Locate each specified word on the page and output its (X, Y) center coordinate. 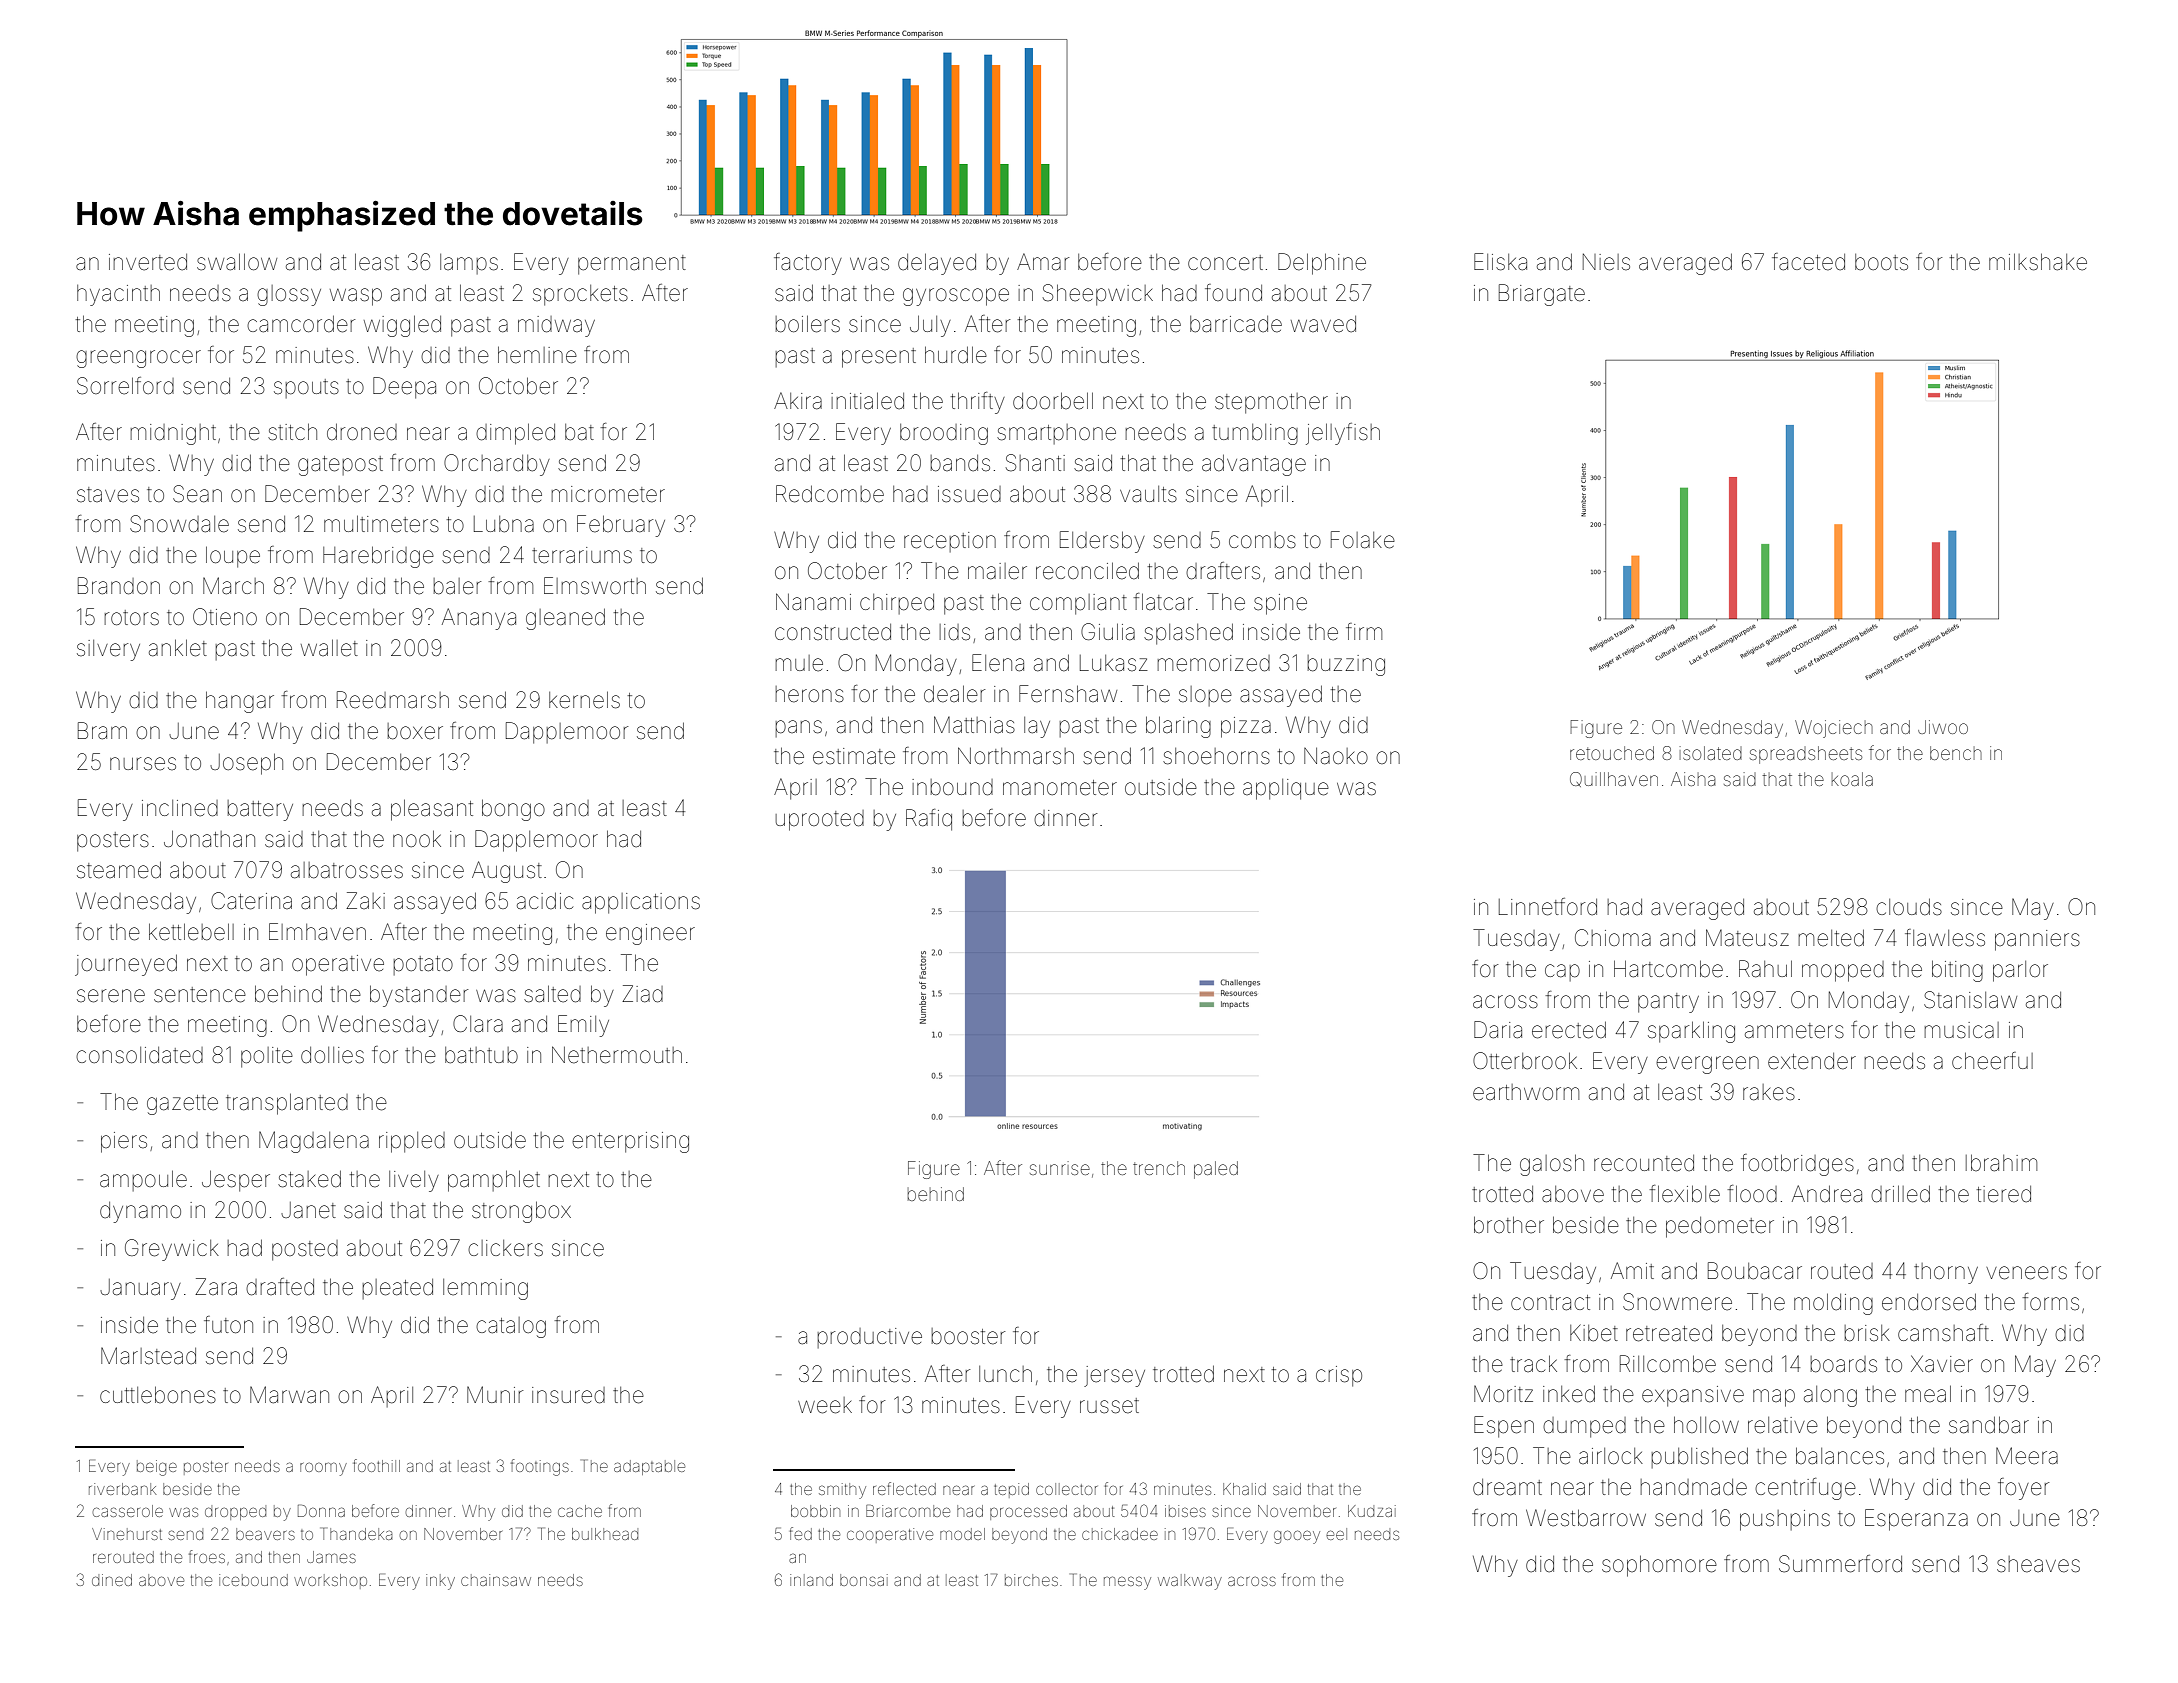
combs (1262, 540)
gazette (182, 1105)
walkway (1190, 1582)
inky (440, 1582)
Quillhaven (1614, 779)
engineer (650, 934)
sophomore (1659, 1566)
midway (556, 326)
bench (1956, 753)
